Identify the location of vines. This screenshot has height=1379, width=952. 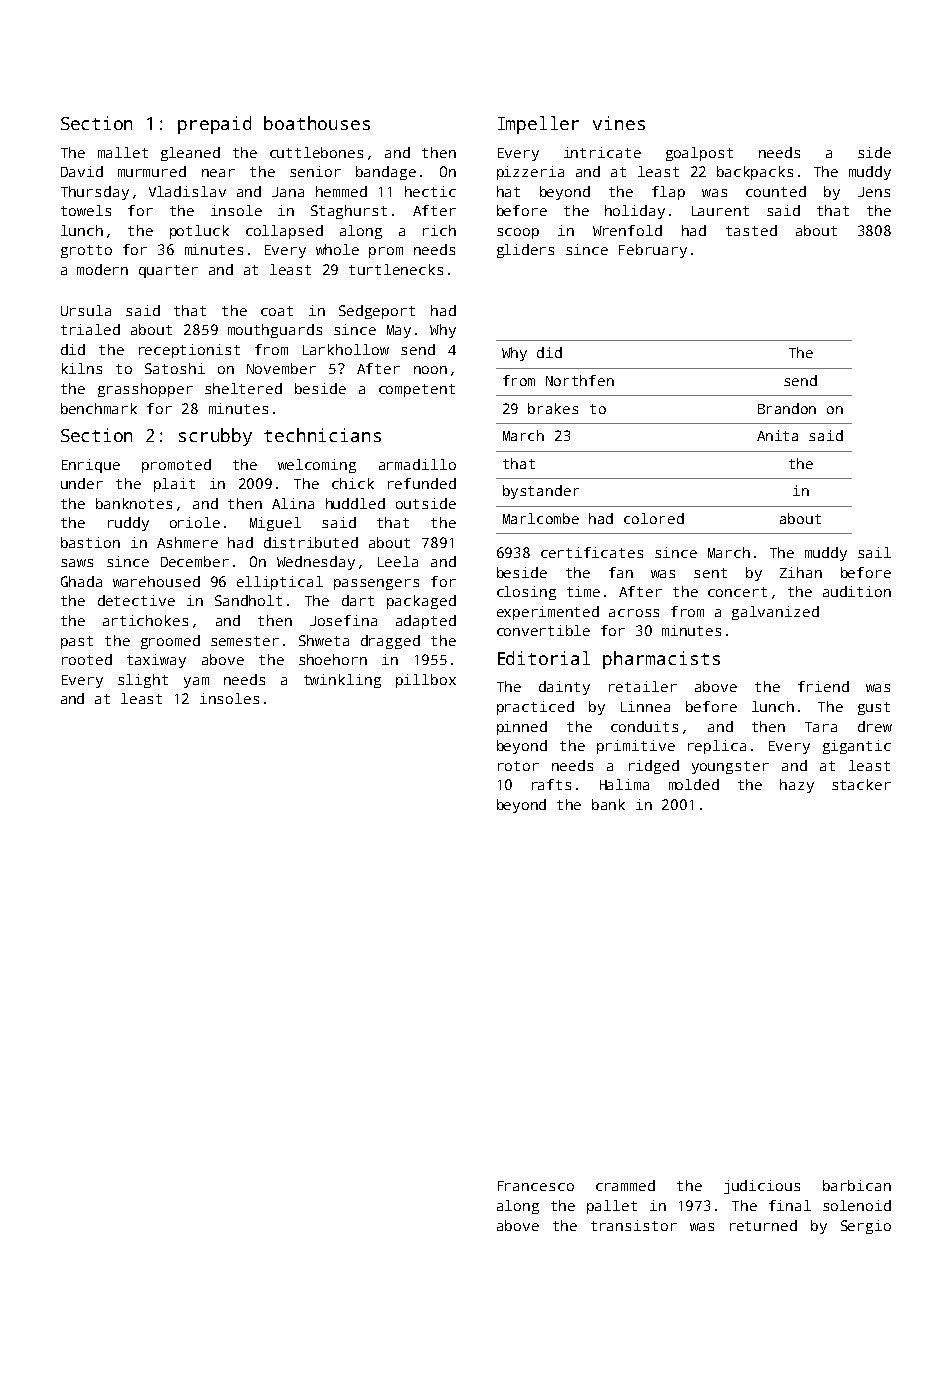
(619, 123).
